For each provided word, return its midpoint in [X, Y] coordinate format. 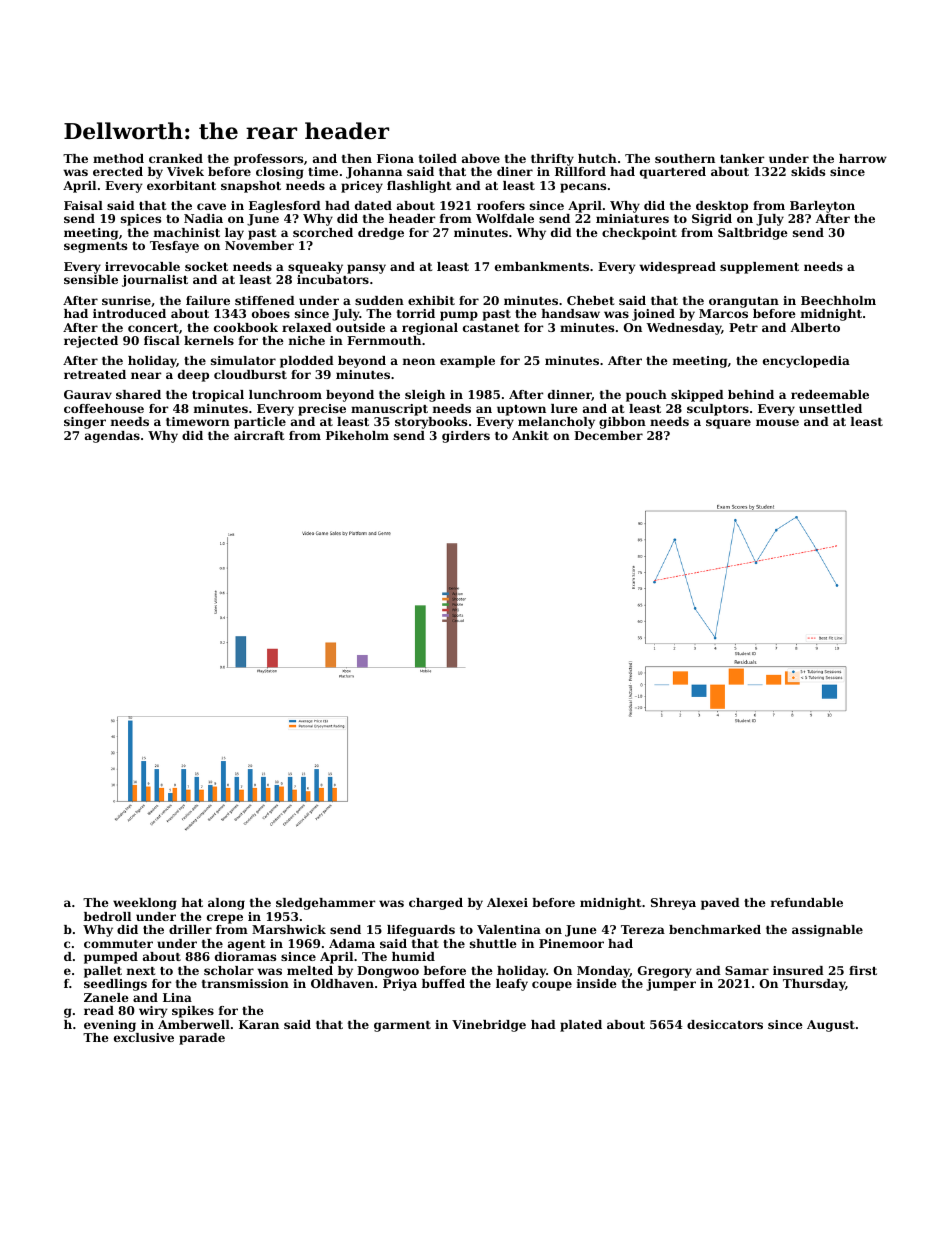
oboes [271, 313]
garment [402, 1026]
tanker [742, 158]
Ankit [530, 435]
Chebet [591, 300]
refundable [807, 902]
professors [268, 160]
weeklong [145, 904]
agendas [112, 437]
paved [720, 904]
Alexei [507, 902]
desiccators [725, 1024]
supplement [759, 268]
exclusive [144, 1037]
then [357, 158]
